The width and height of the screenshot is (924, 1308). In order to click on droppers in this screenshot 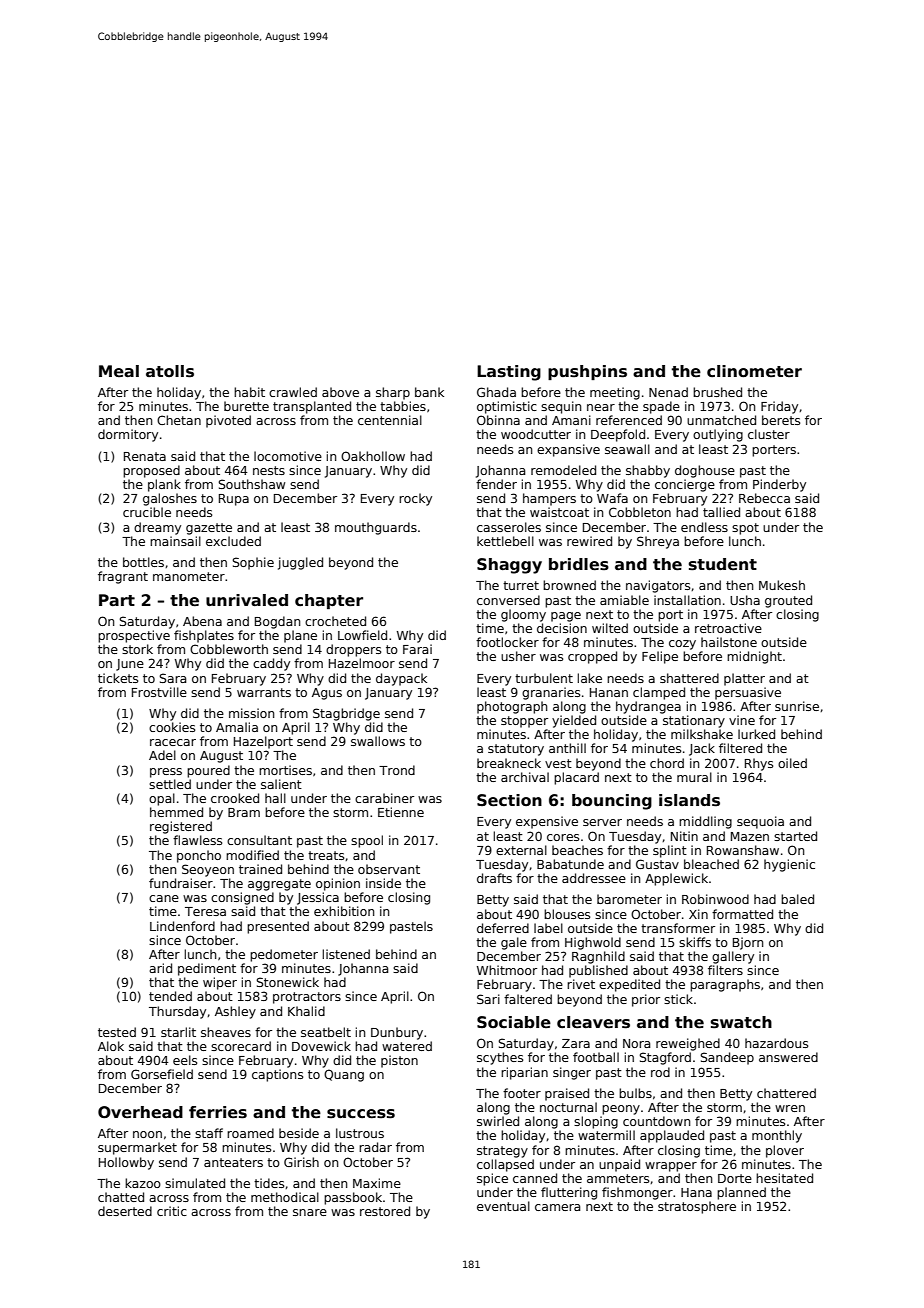, I will do `click(353, 650)`.
